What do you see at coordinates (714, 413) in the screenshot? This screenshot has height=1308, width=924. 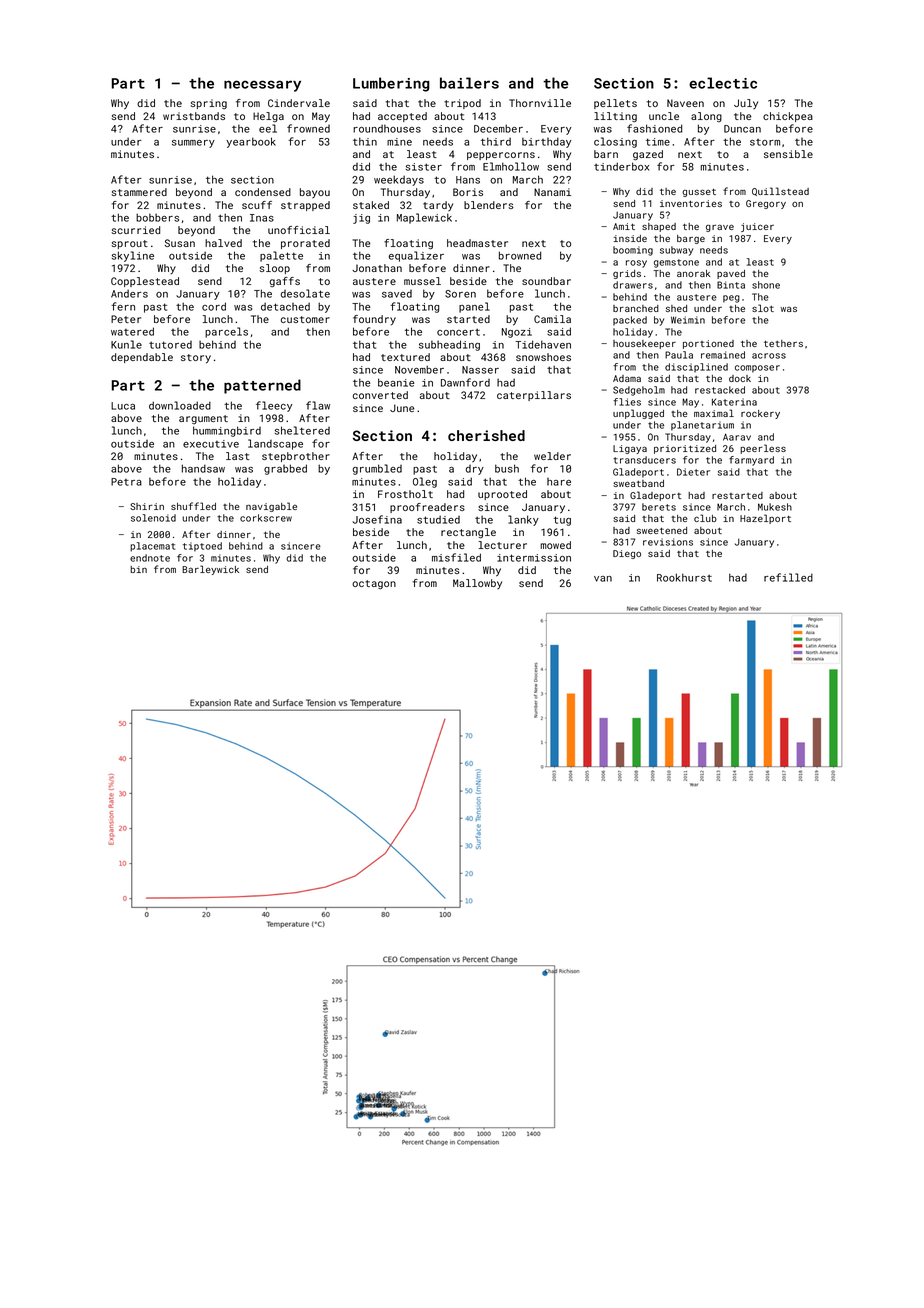 I see `maximal` at bounding box center [714, 413].
